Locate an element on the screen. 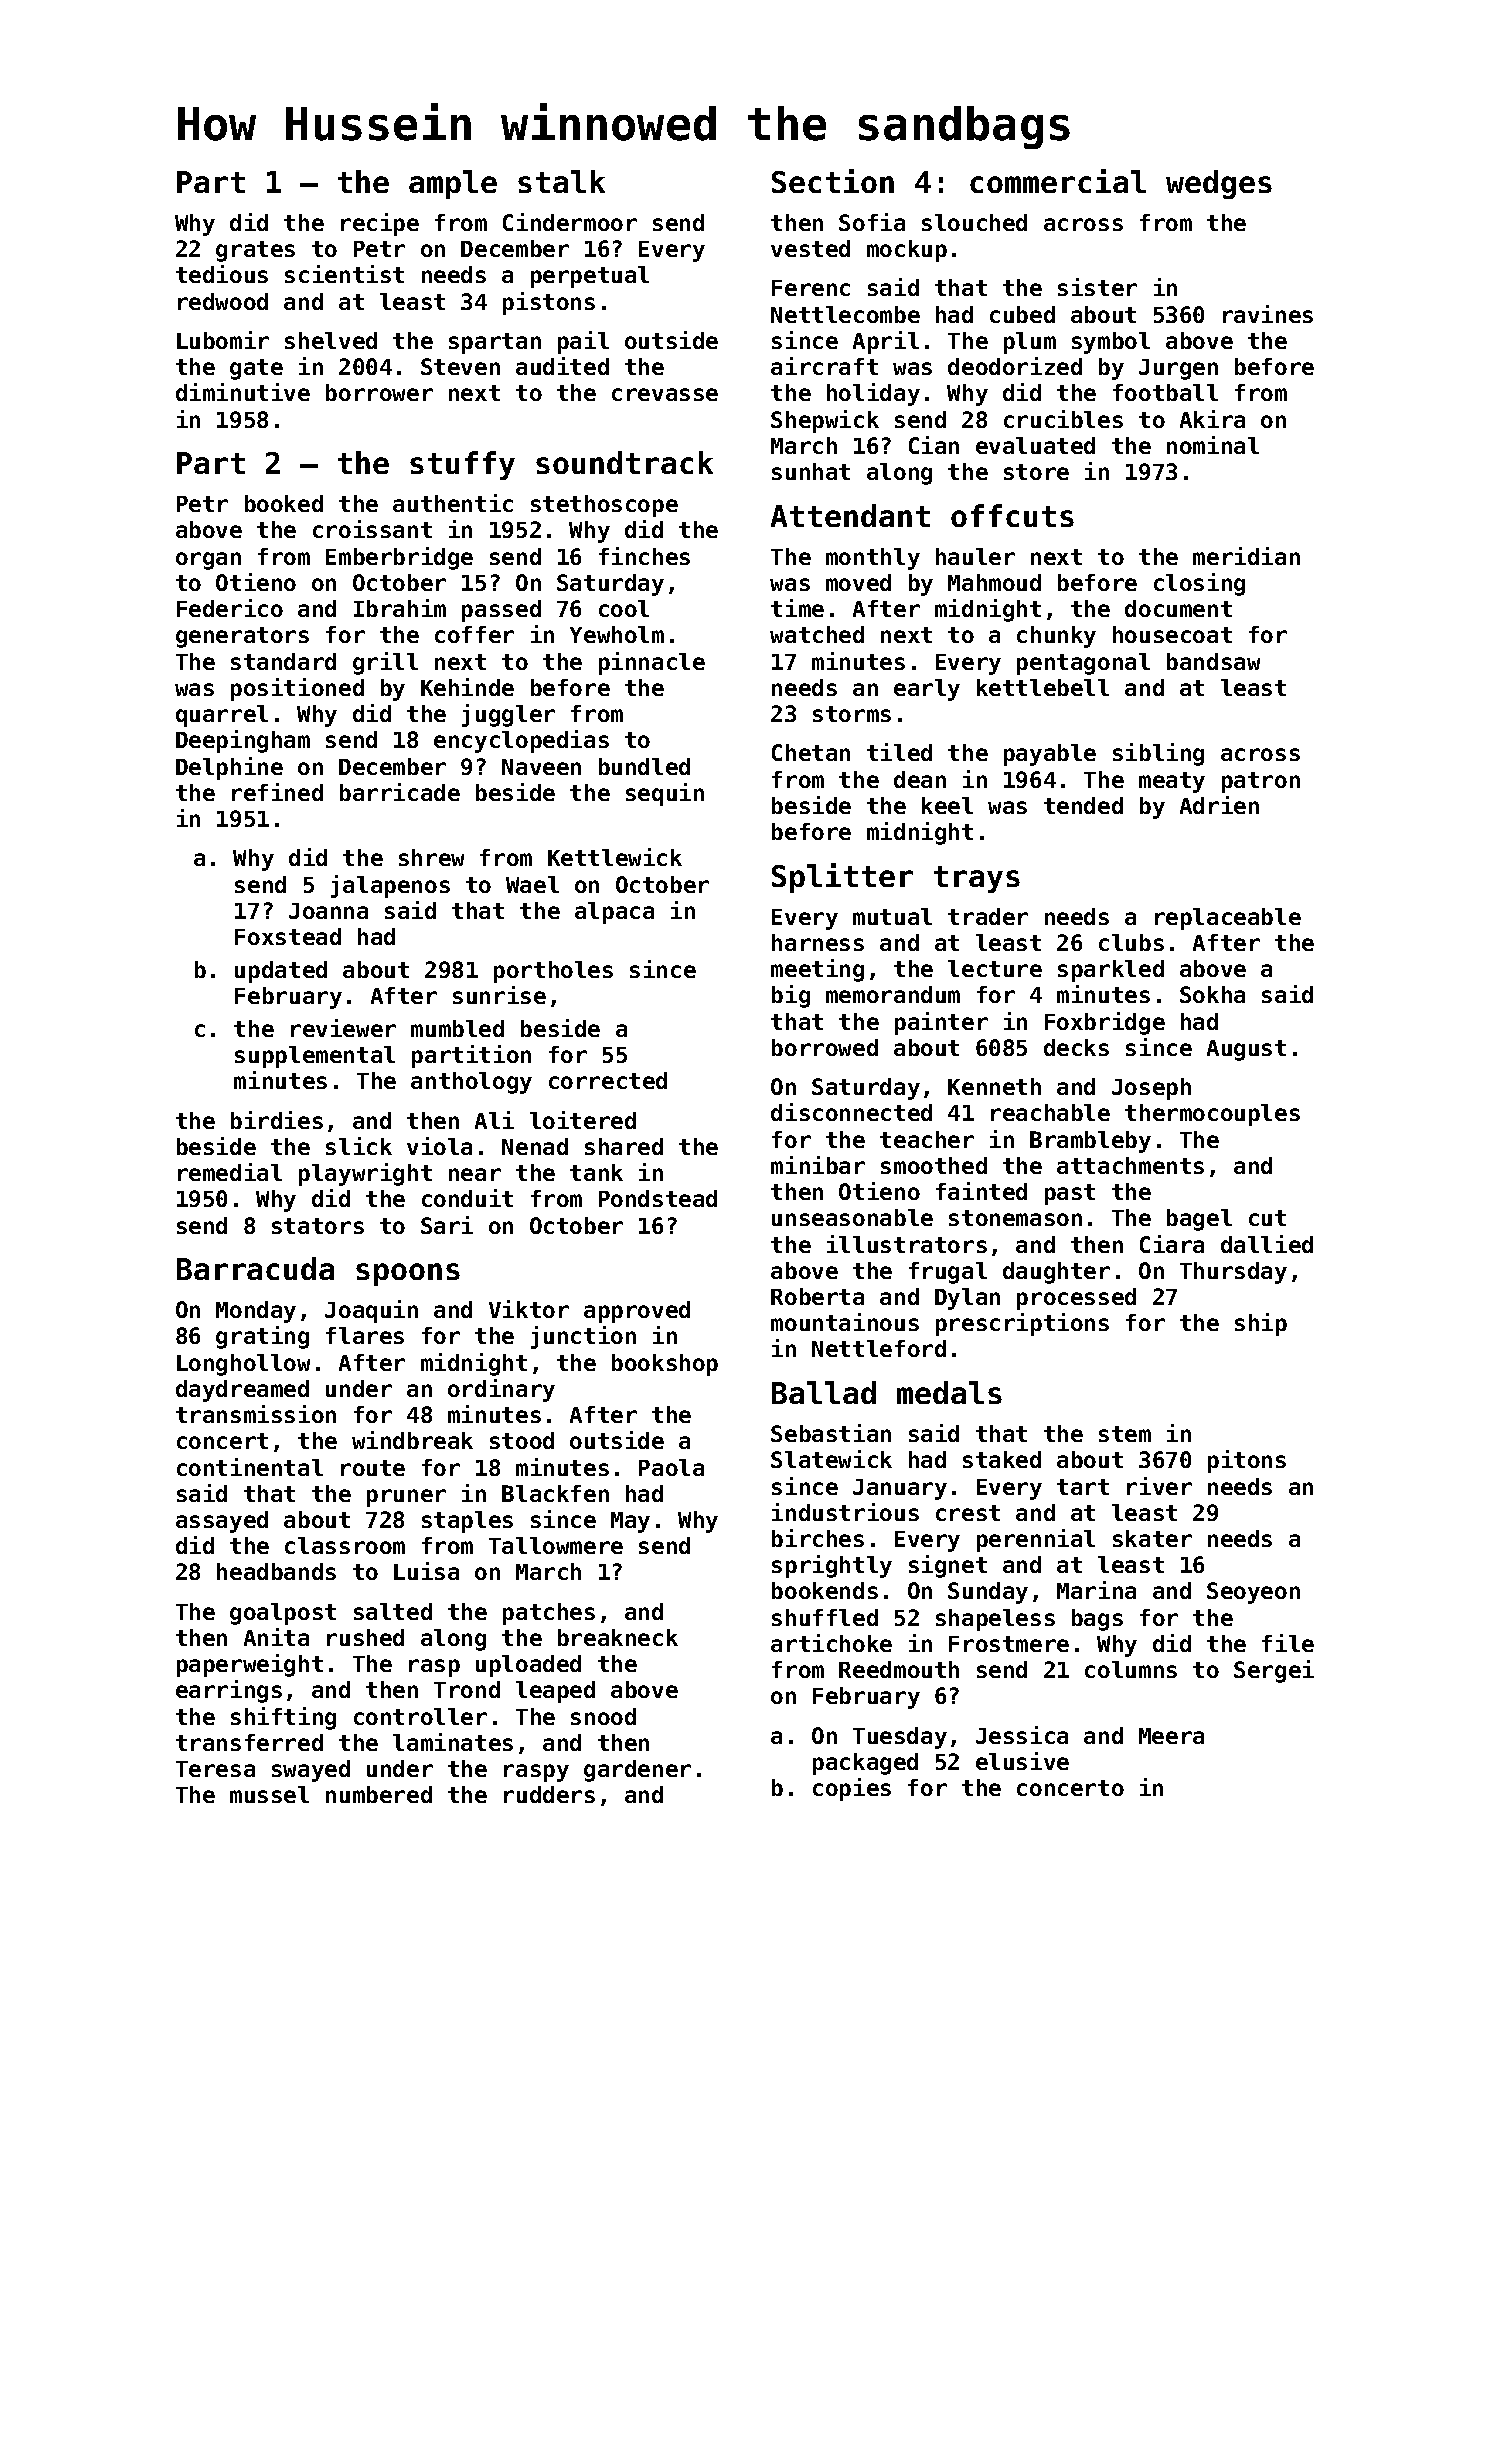 The width and height of the screenshot is (1496, 2464). reviewer is located at coordinates (343, 1028).
